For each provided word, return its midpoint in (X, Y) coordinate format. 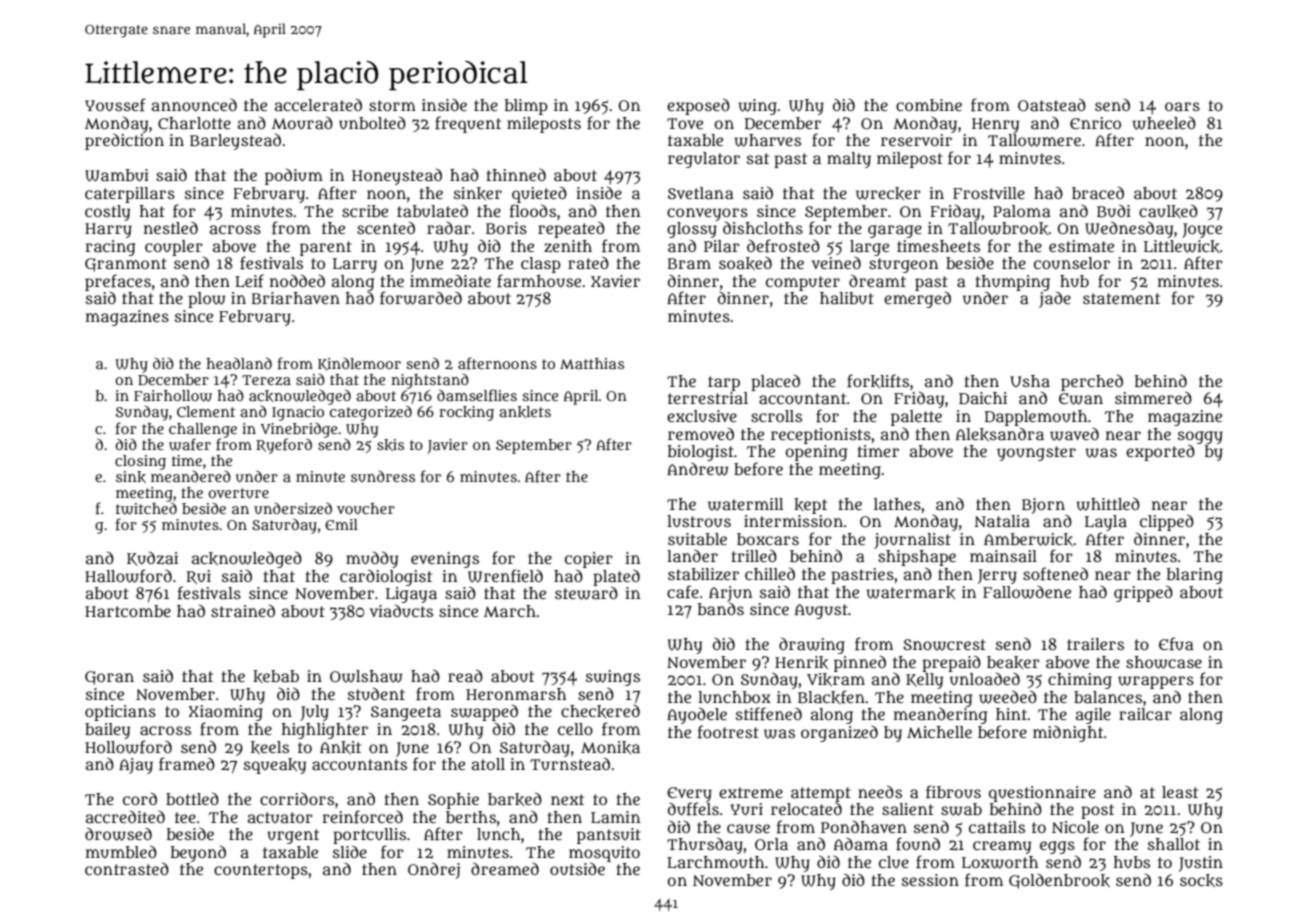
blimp (526, 107)
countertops (261, 871)
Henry (995, 125)
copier (589, 560)
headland (239, 363)
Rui (198, 577)
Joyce (1202, 230)
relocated (806, 808)
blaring (1195, 576)
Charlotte (194, 123)
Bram (689, 263)
